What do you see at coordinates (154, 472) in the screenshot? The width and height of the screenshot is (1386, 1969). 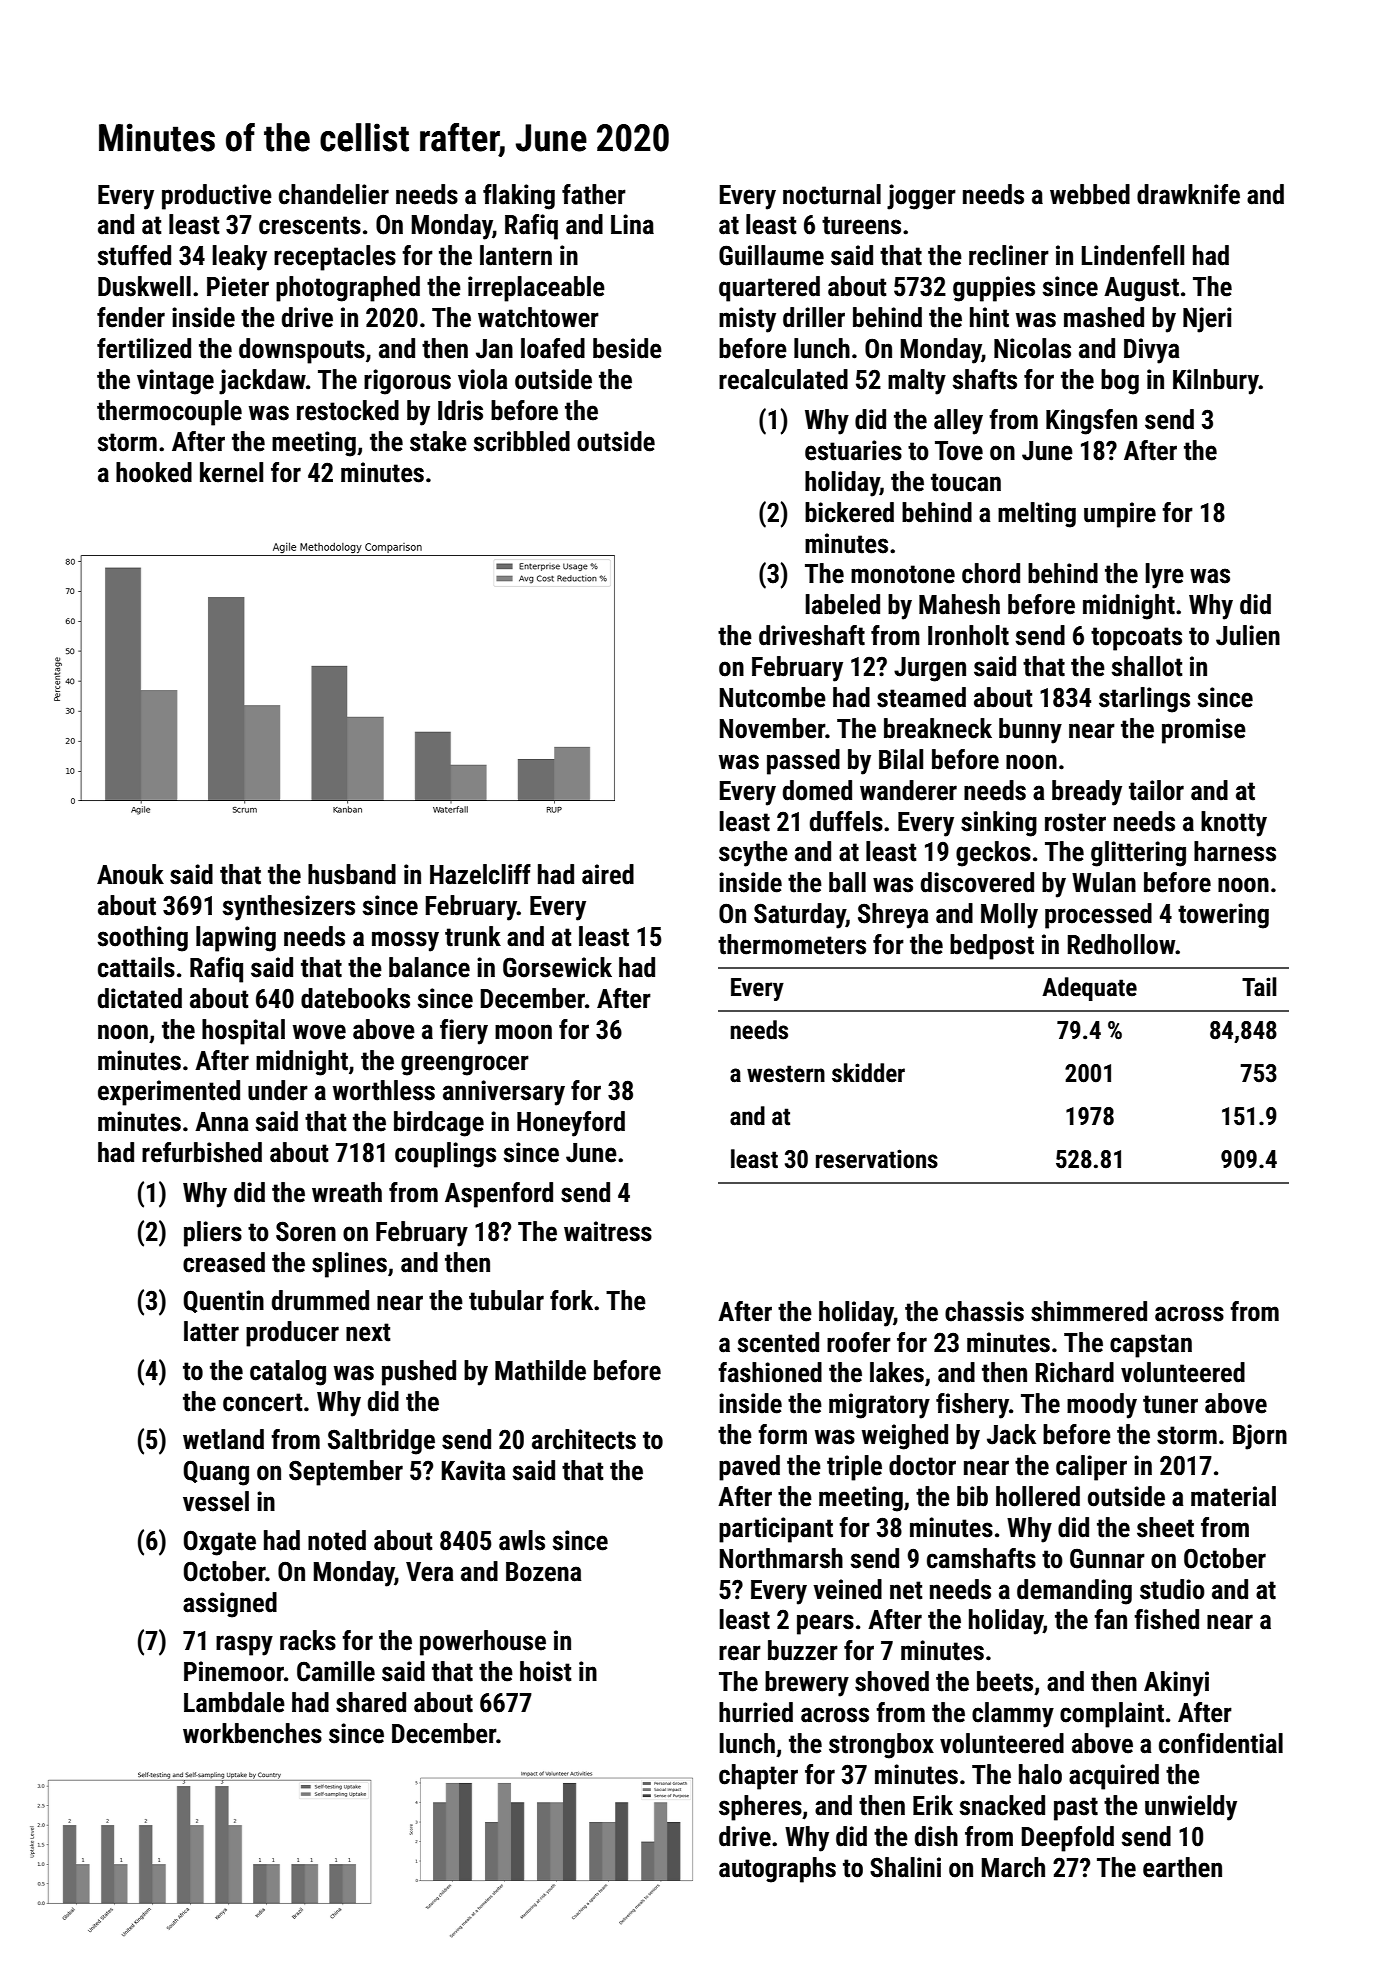 I see `hooked` at bounding box center [154, 472].
